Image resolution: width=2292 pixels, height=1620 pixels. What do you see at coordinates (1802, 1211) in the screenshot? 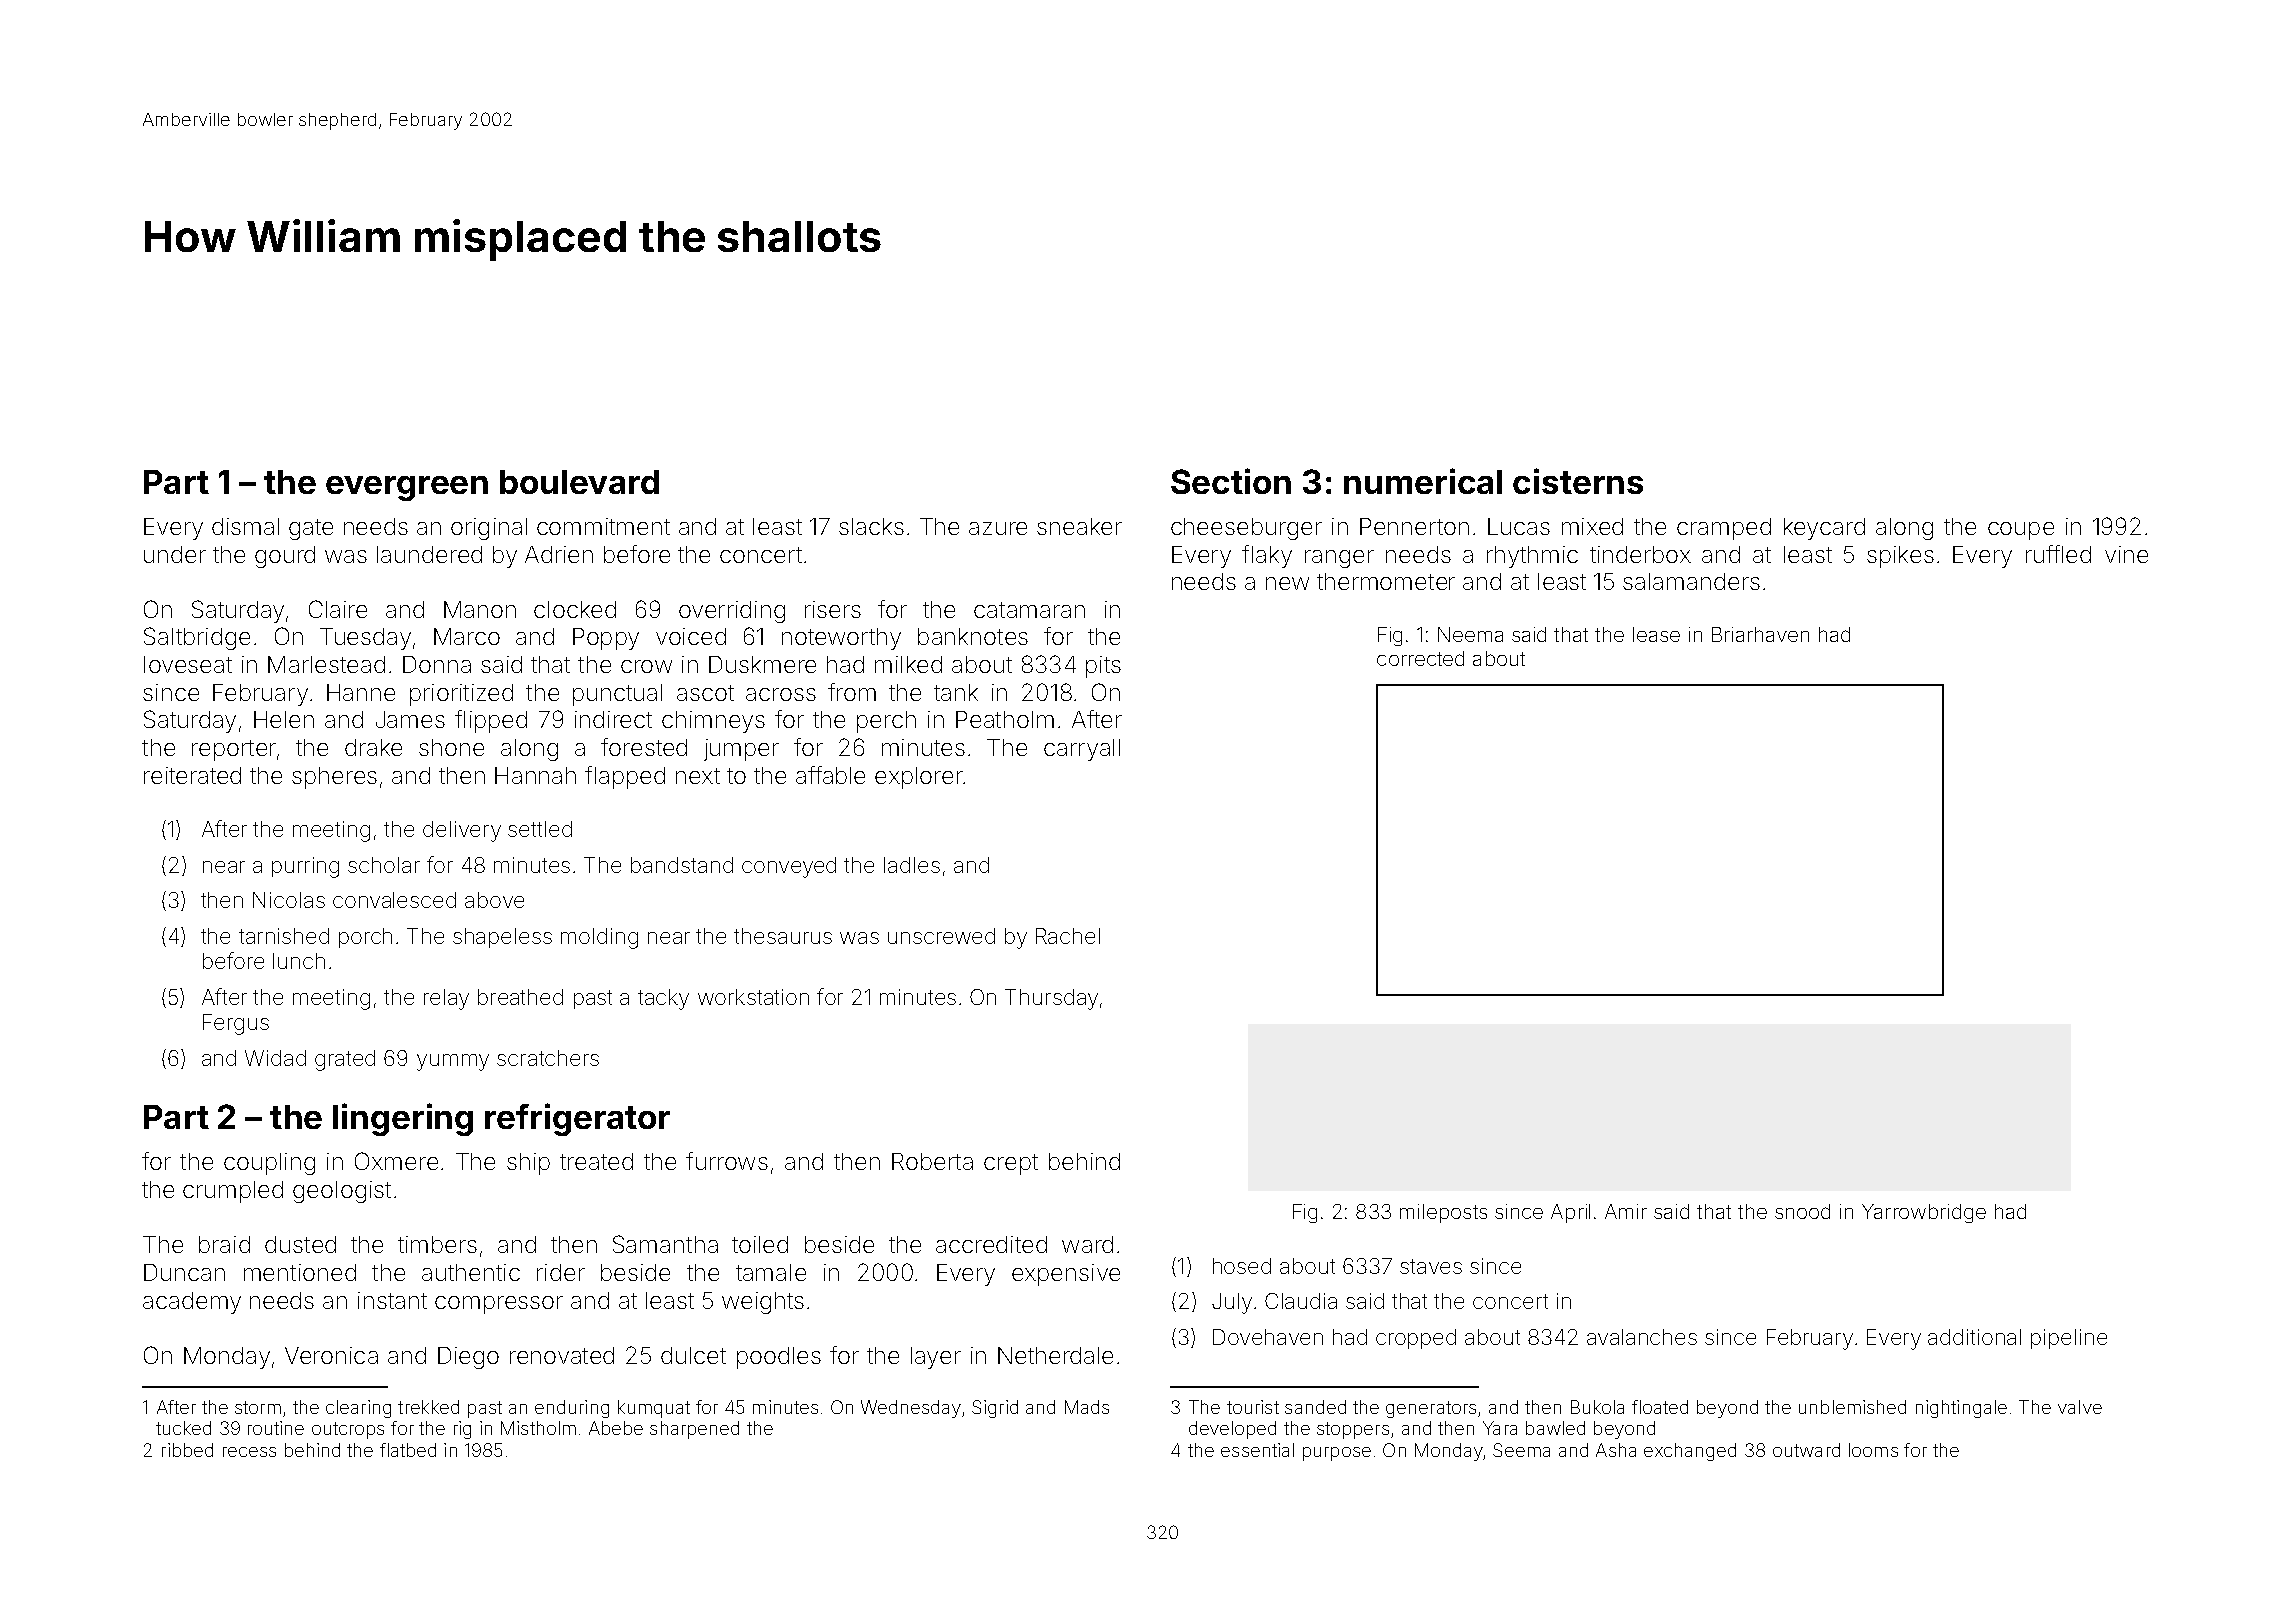
I see `snood` at bounding box center [1802, 1211].
